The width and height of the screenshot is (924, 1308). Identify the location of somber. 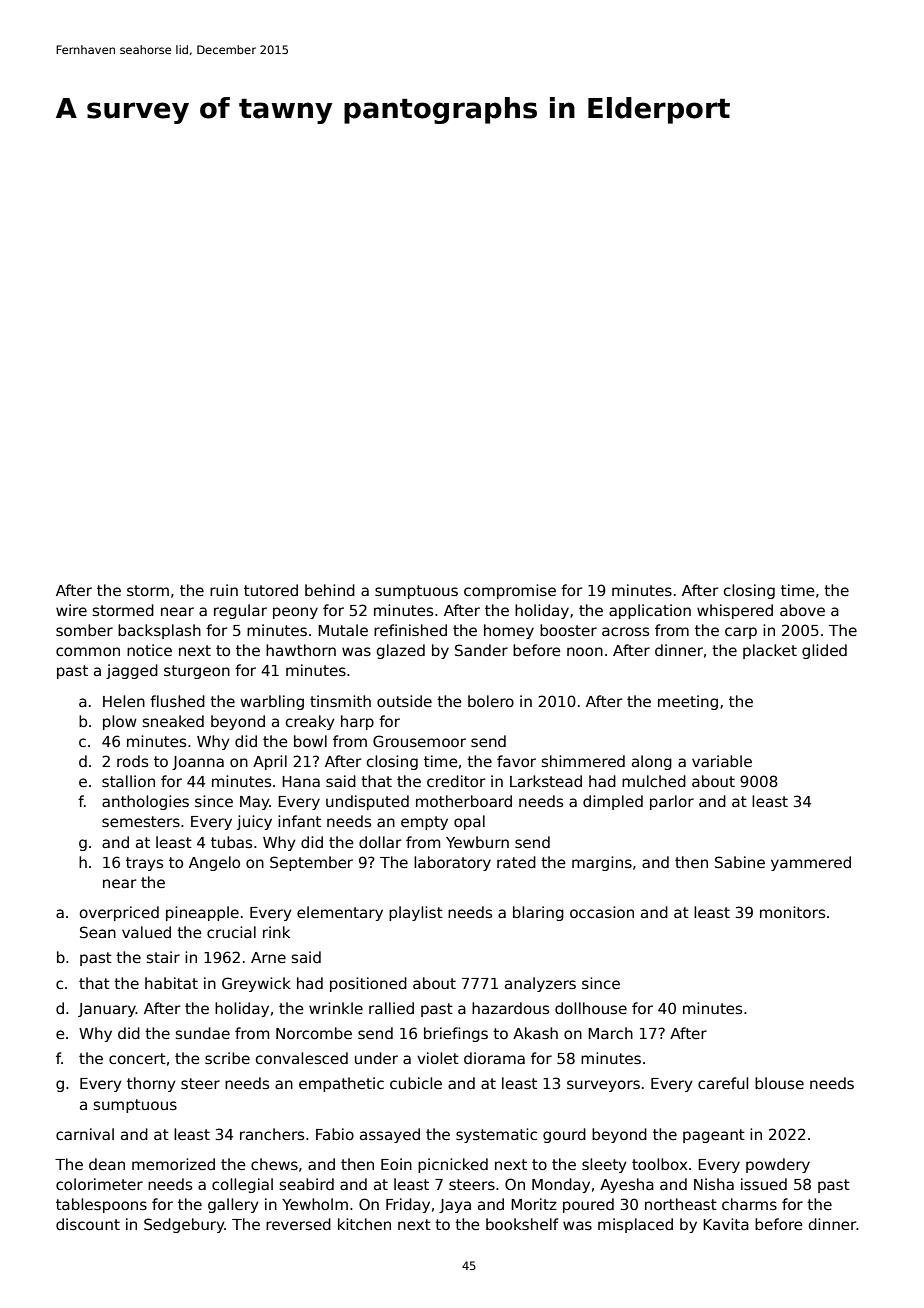
(84, 630).
